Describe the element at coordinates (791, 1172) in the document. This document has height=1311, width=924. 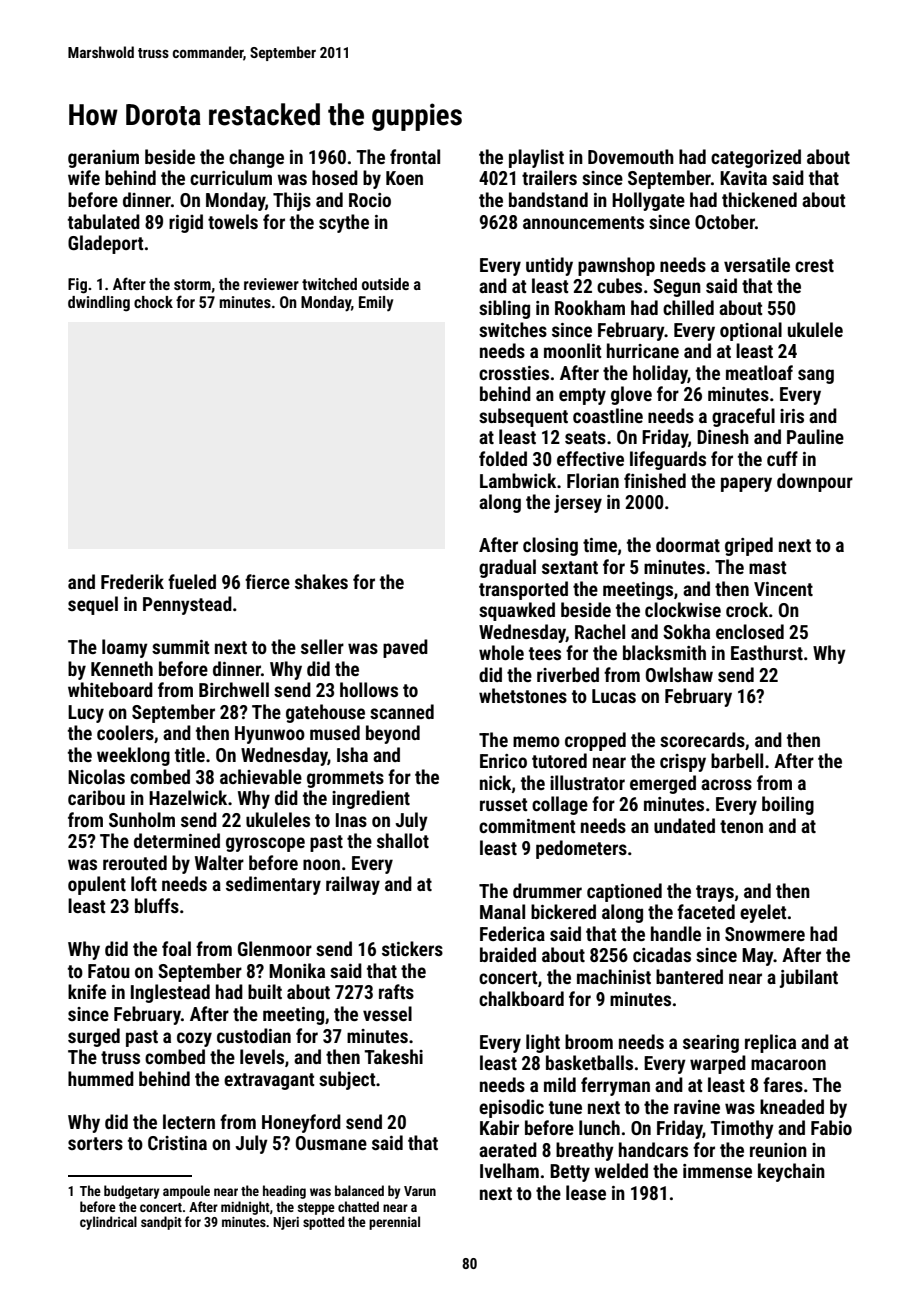
I see `keychain` at that location.
